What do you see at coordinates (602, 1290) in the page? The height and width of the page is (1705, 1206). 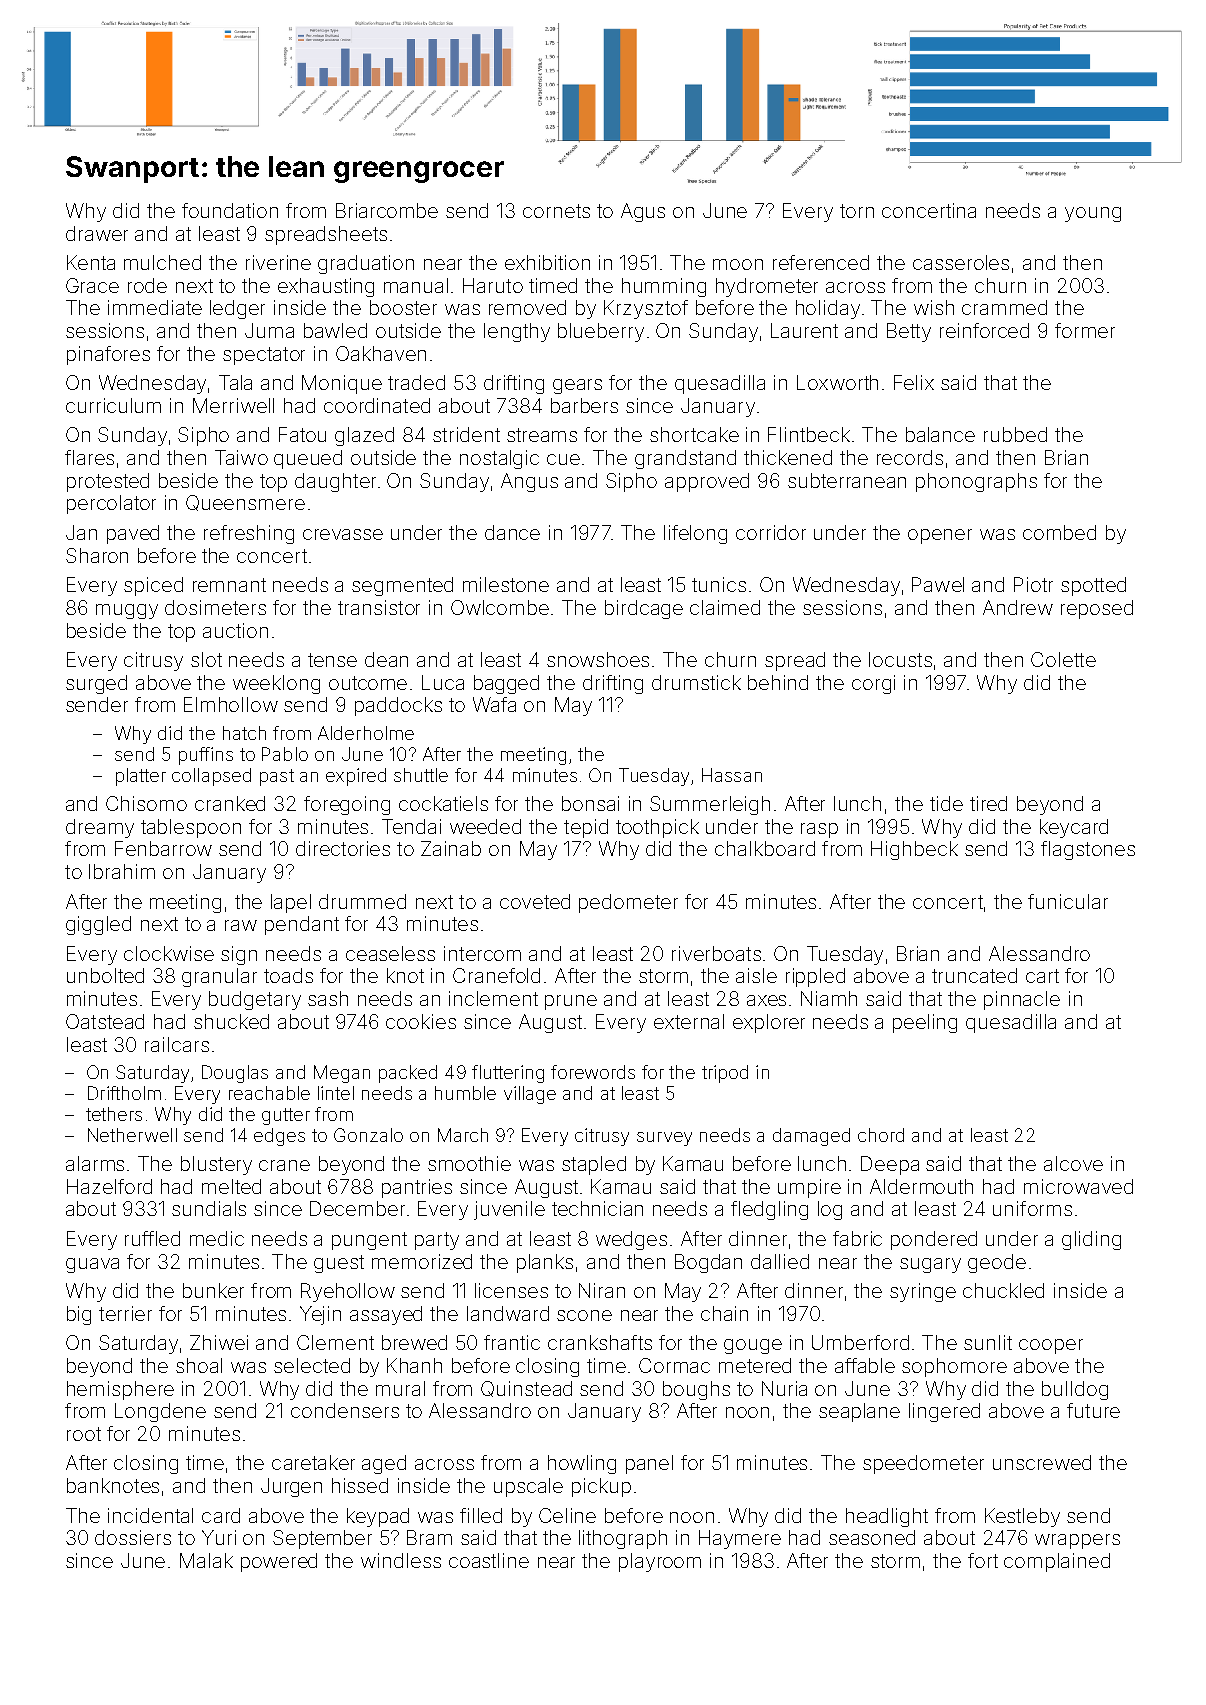 I see `Niran` at bounding box center [602, 1290].
